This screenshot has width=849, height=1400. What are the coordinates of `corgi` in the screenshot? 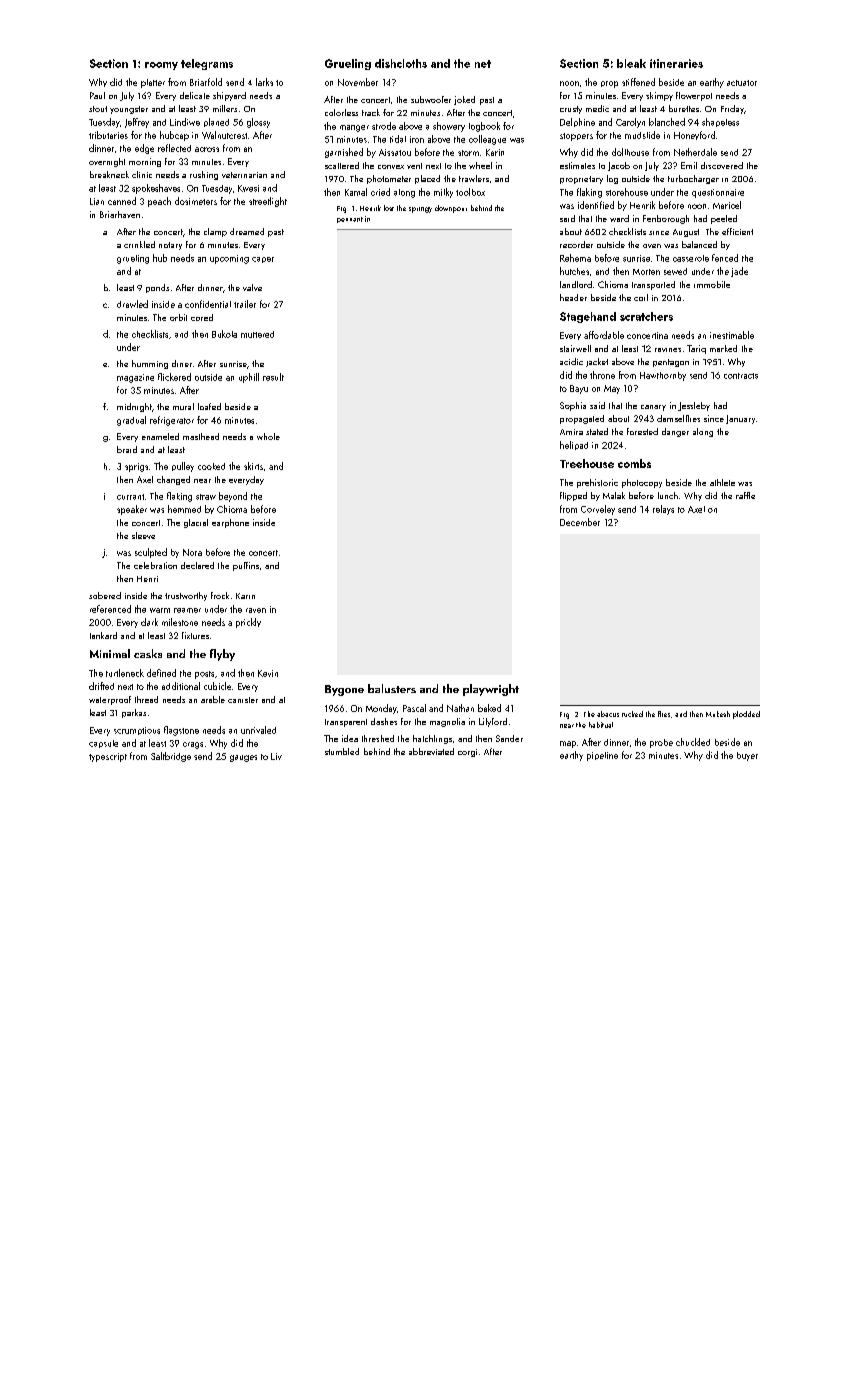 It's located at (467, 753).
